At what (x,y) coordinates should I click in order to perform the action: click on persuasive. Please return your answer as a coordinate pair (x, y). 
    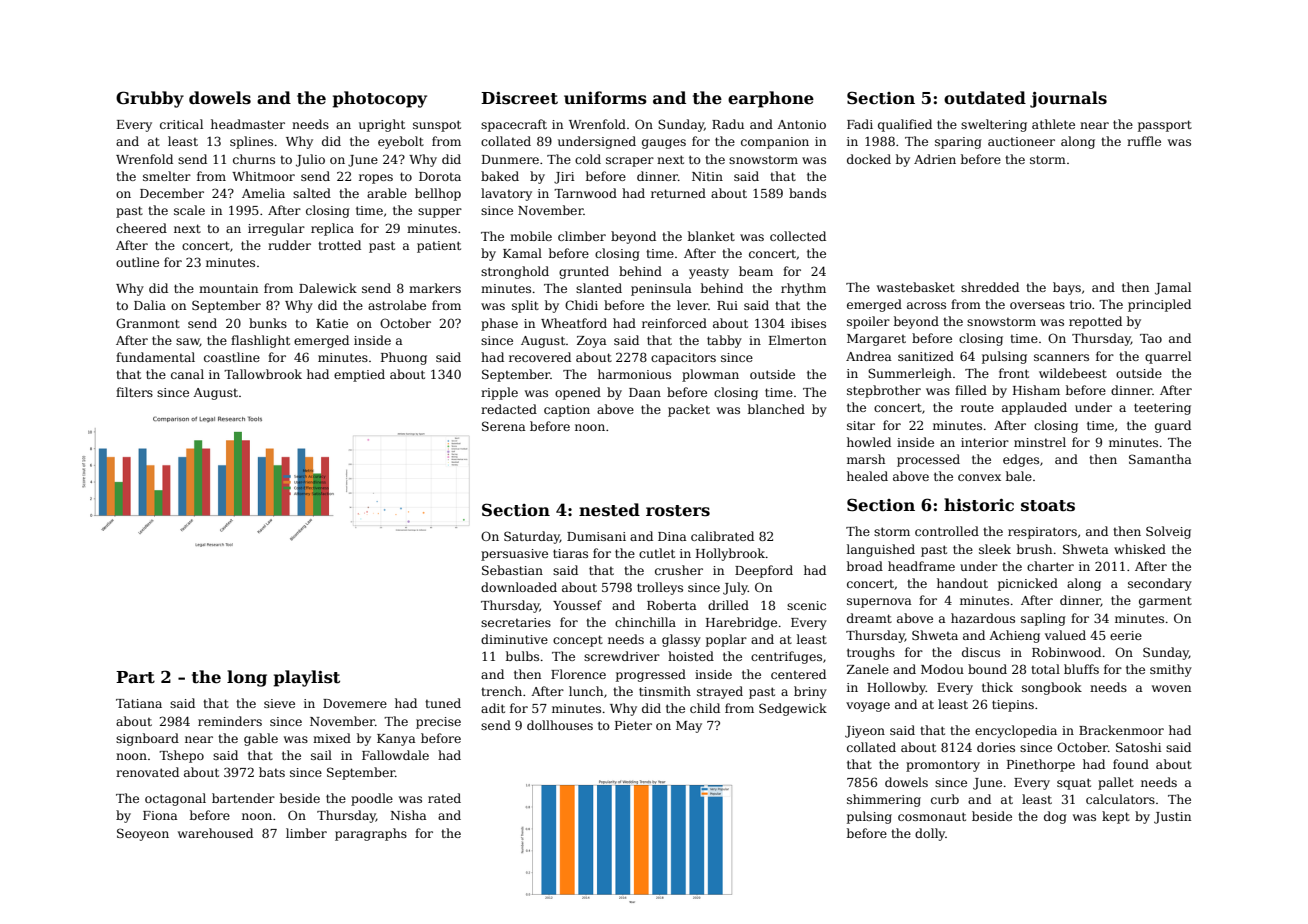
    Looking at the image, I should click on (514, 555).
